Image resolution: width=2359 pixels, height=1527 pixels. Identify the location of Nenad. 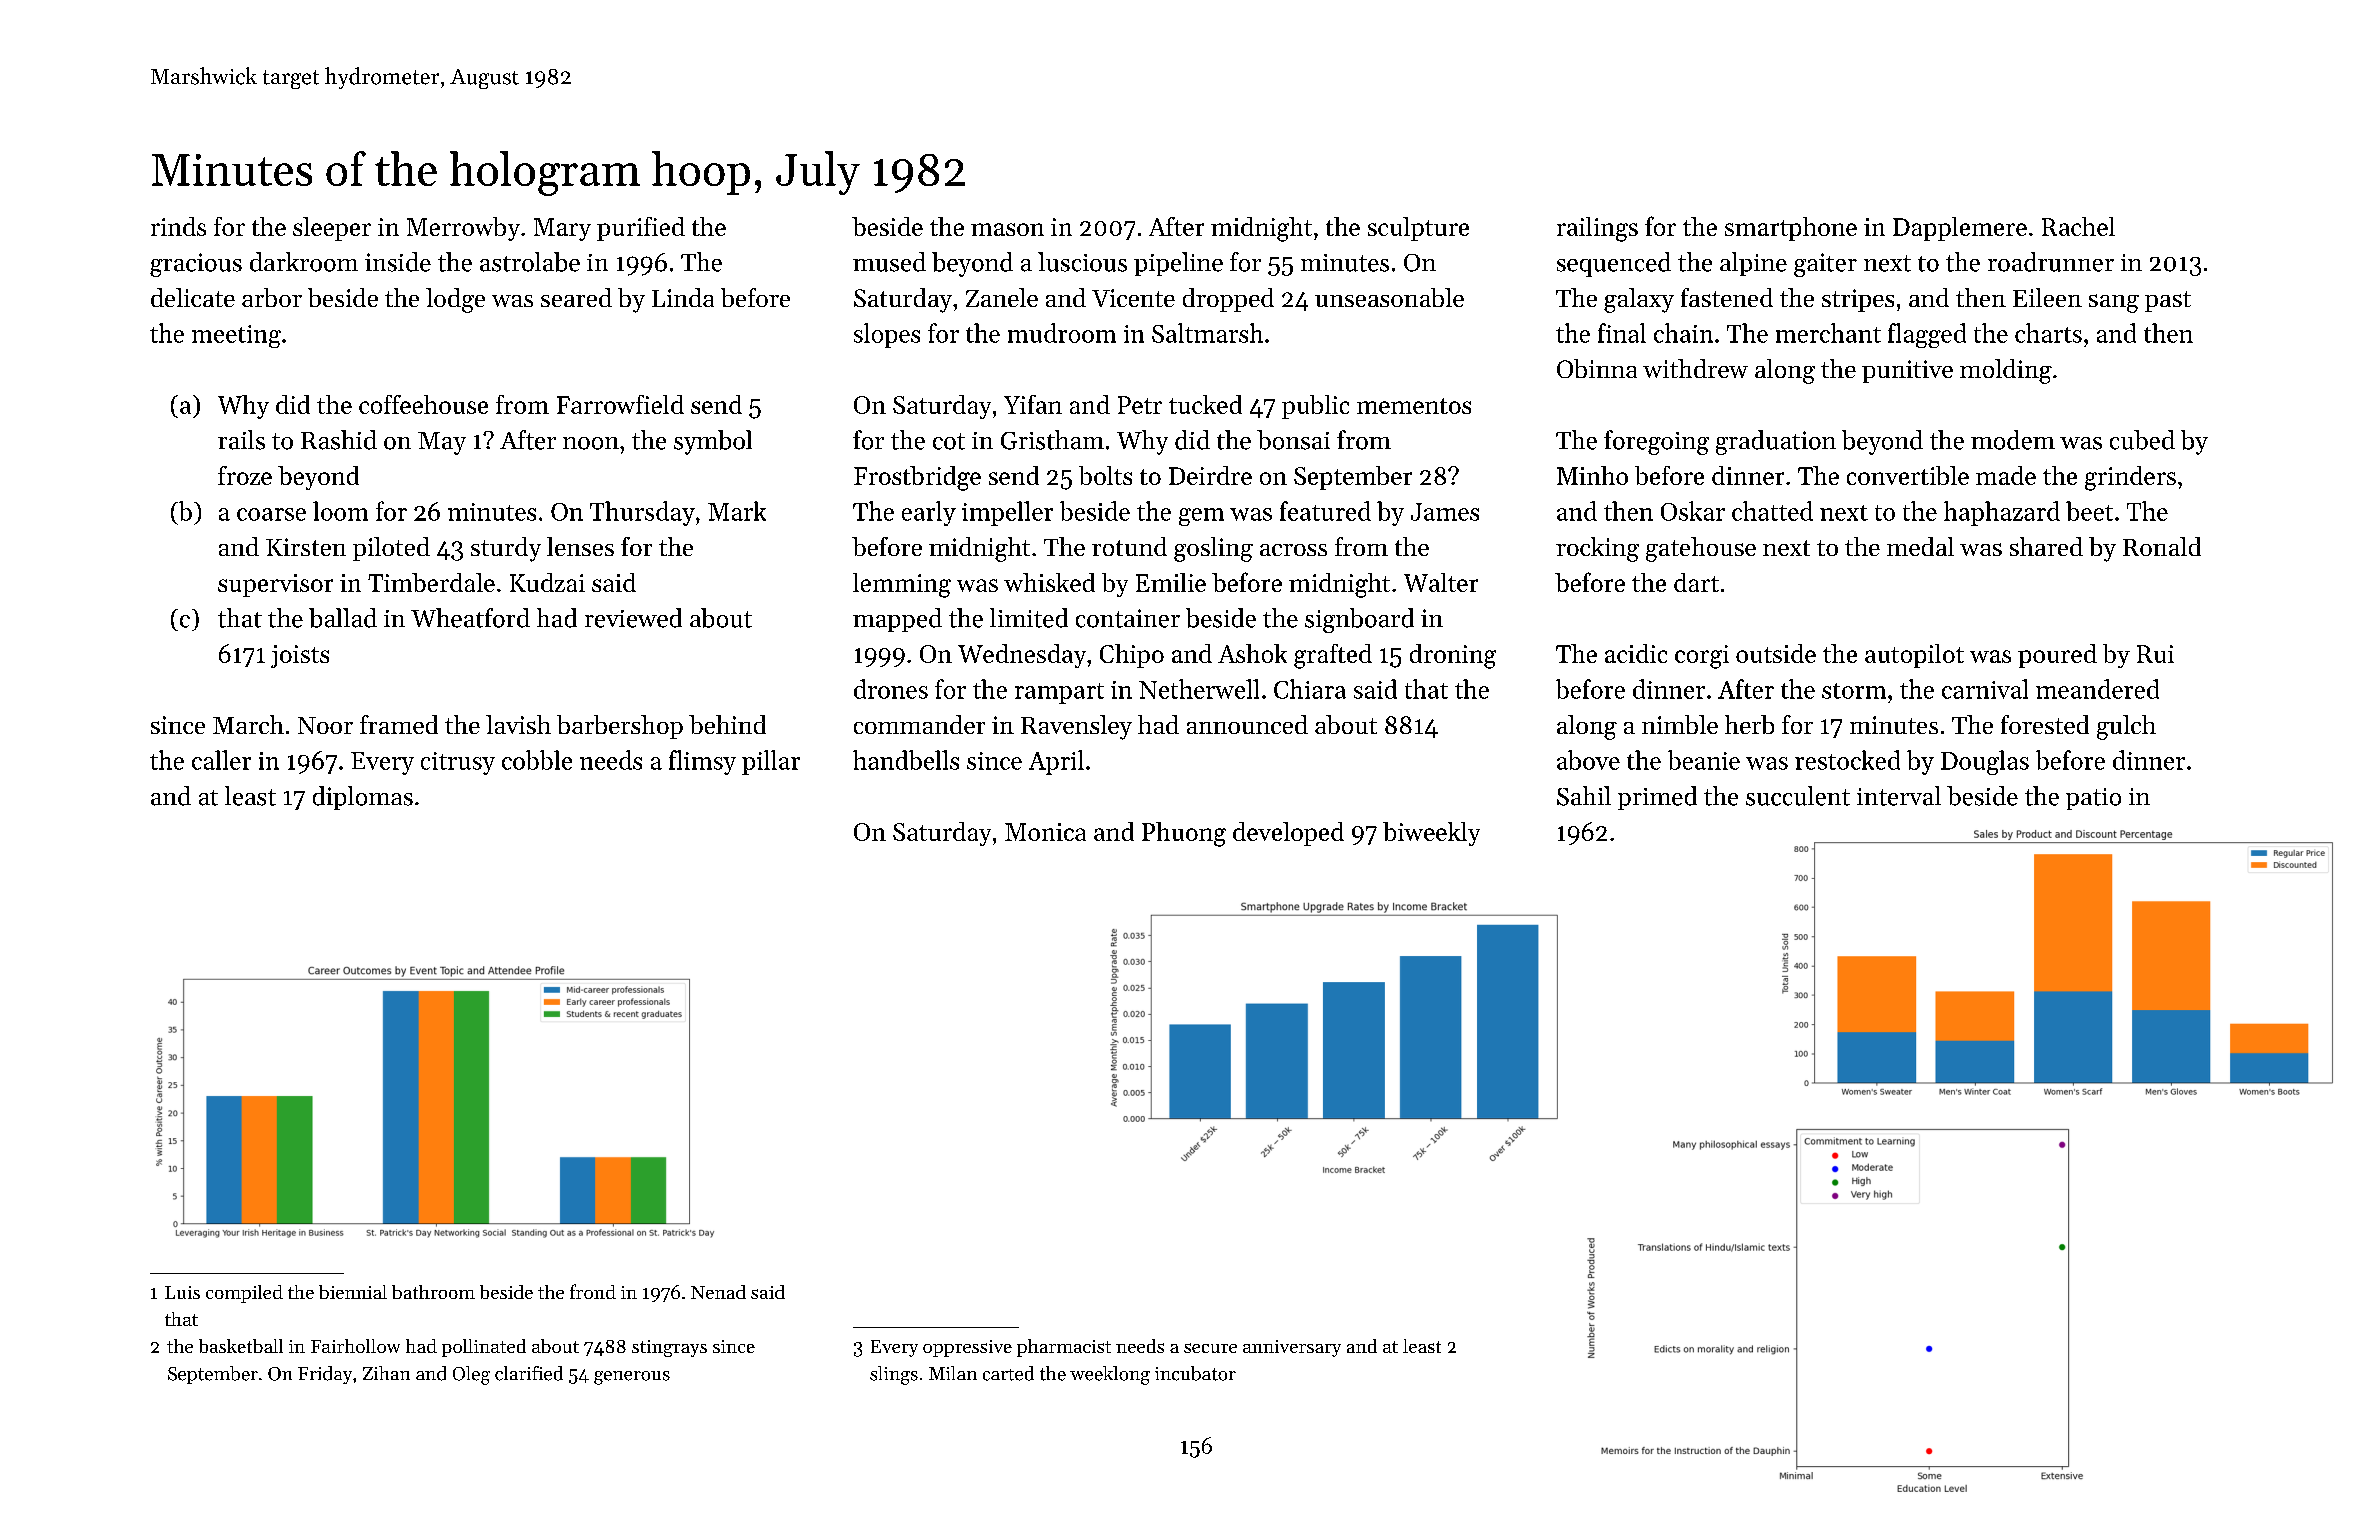
(718, 1292).
